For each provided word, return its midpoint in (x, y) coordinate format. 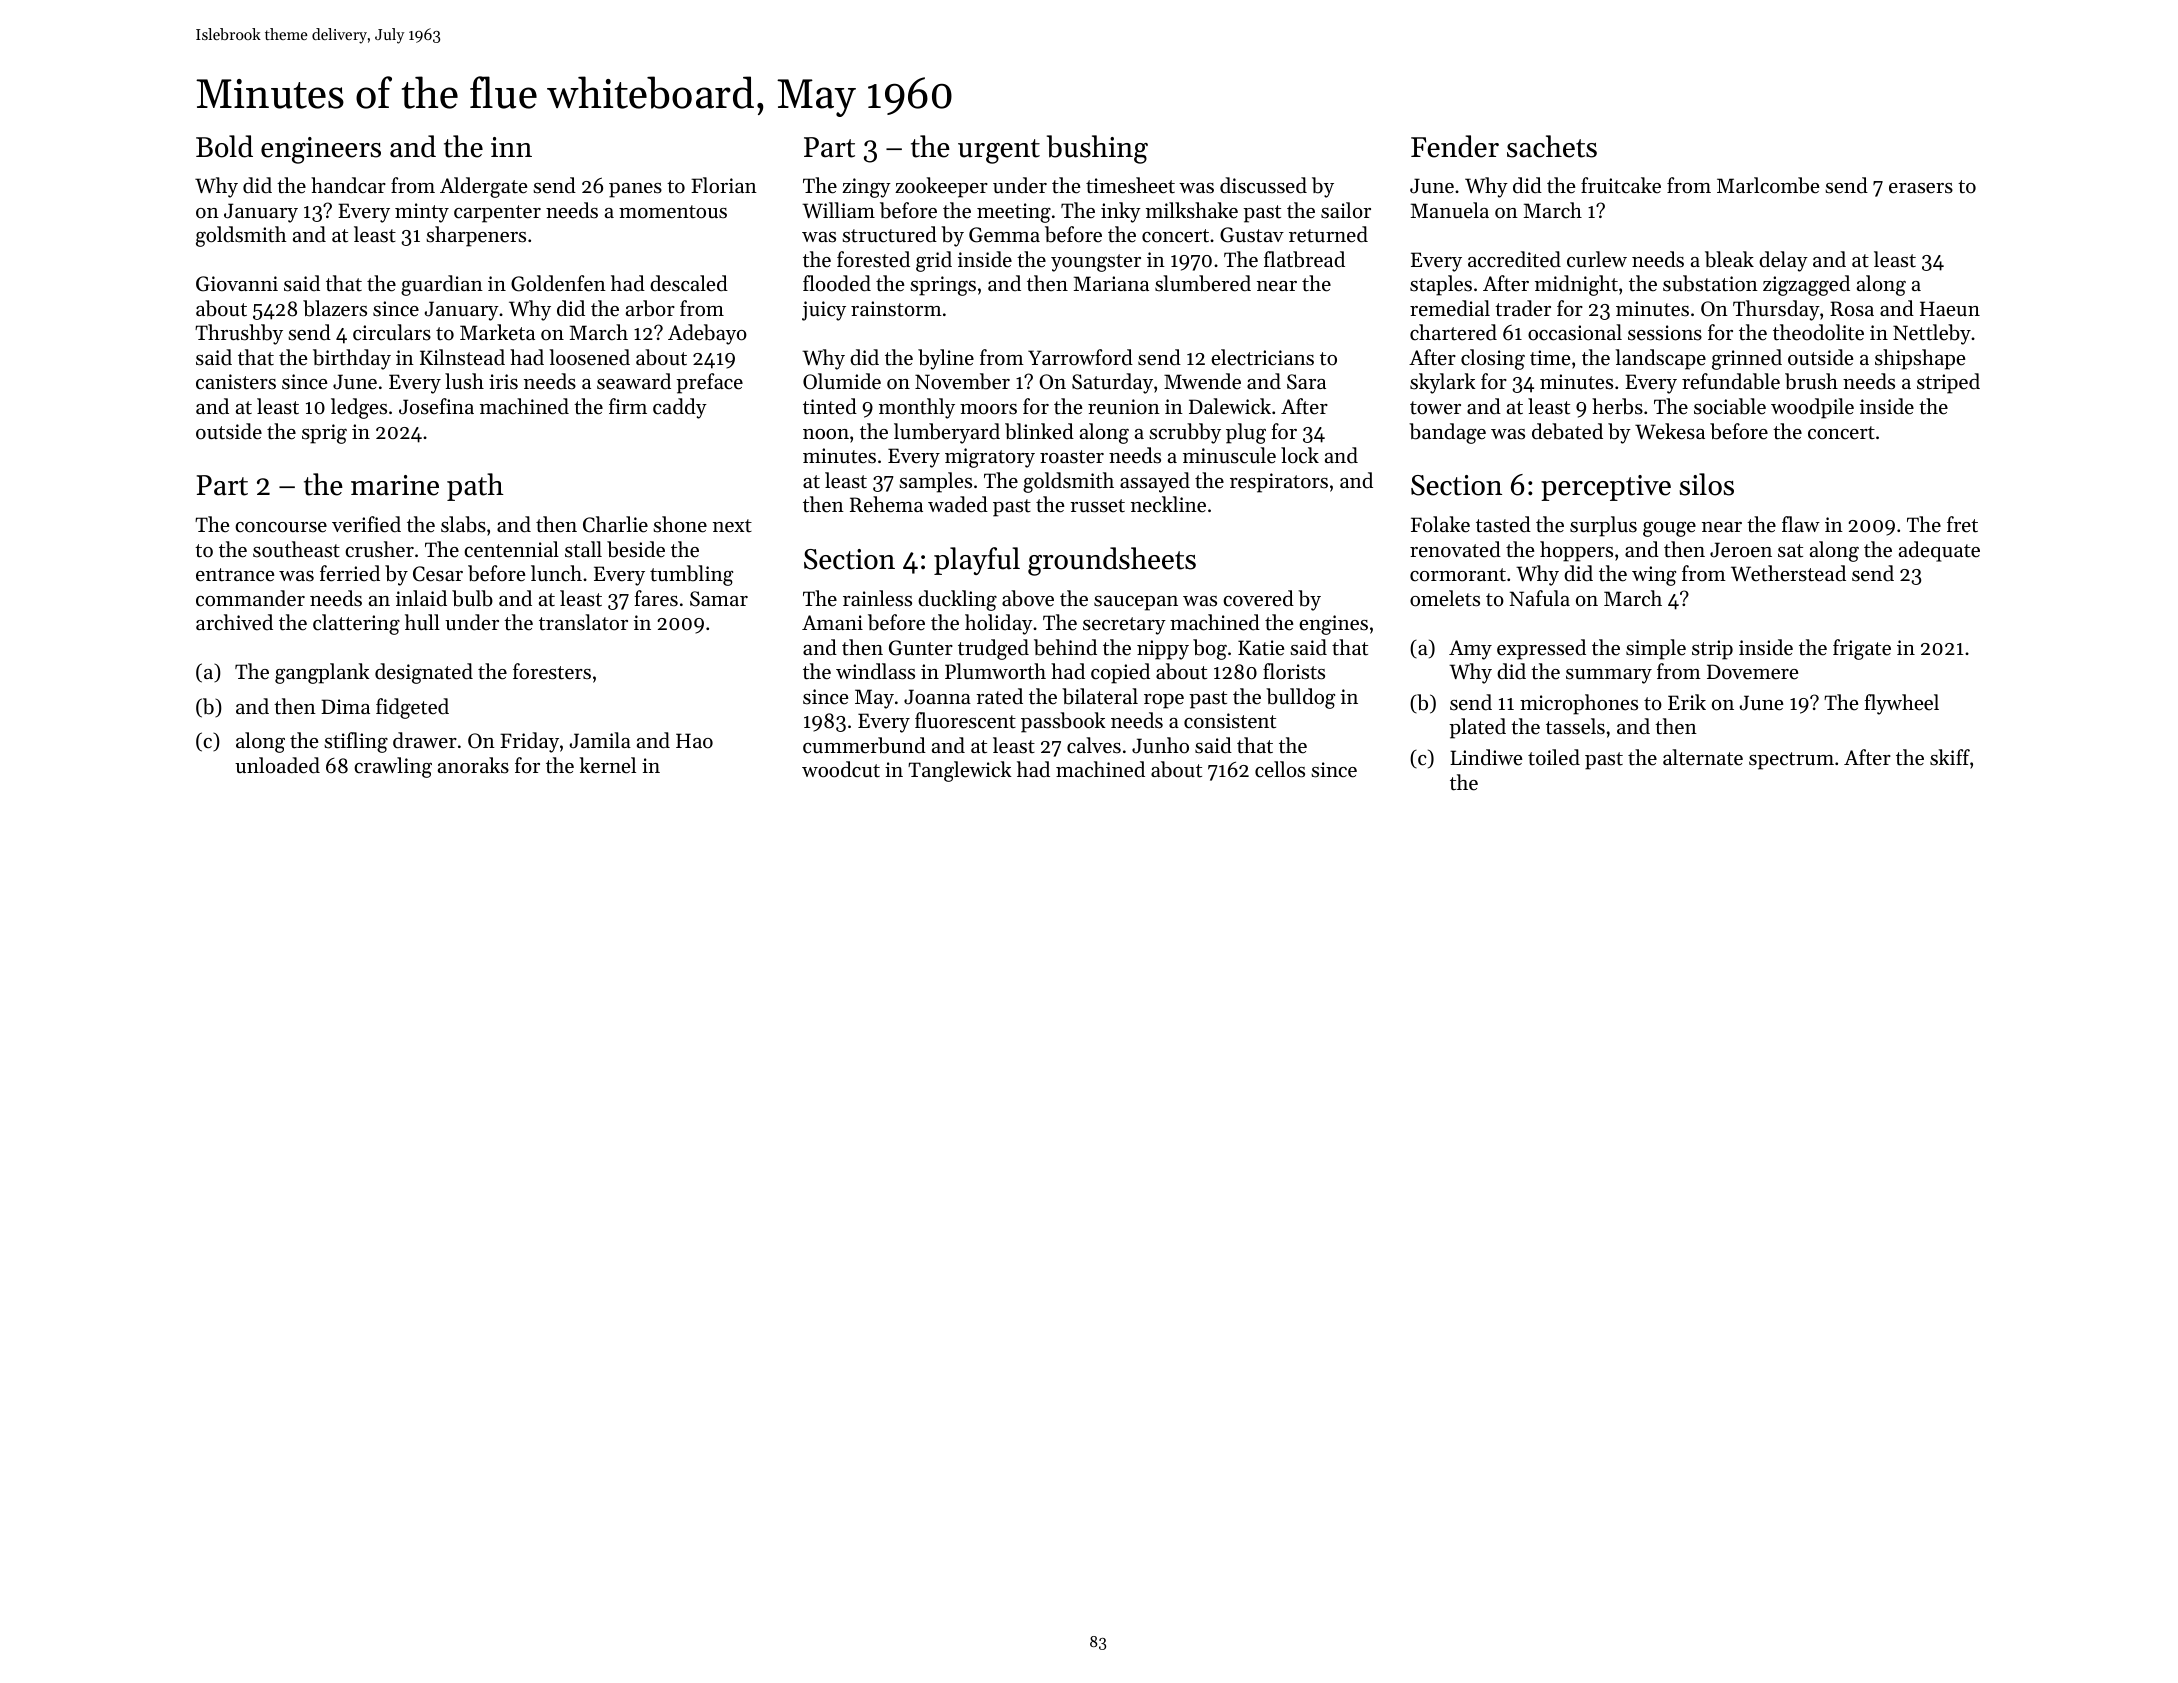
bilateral (1100, 696)
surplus (1603, 526)
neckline (1168, 504)
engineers (321, 150)
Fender (1455, 146)
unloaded (277, 765)
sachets (1552, 146)
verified (366, 524)
